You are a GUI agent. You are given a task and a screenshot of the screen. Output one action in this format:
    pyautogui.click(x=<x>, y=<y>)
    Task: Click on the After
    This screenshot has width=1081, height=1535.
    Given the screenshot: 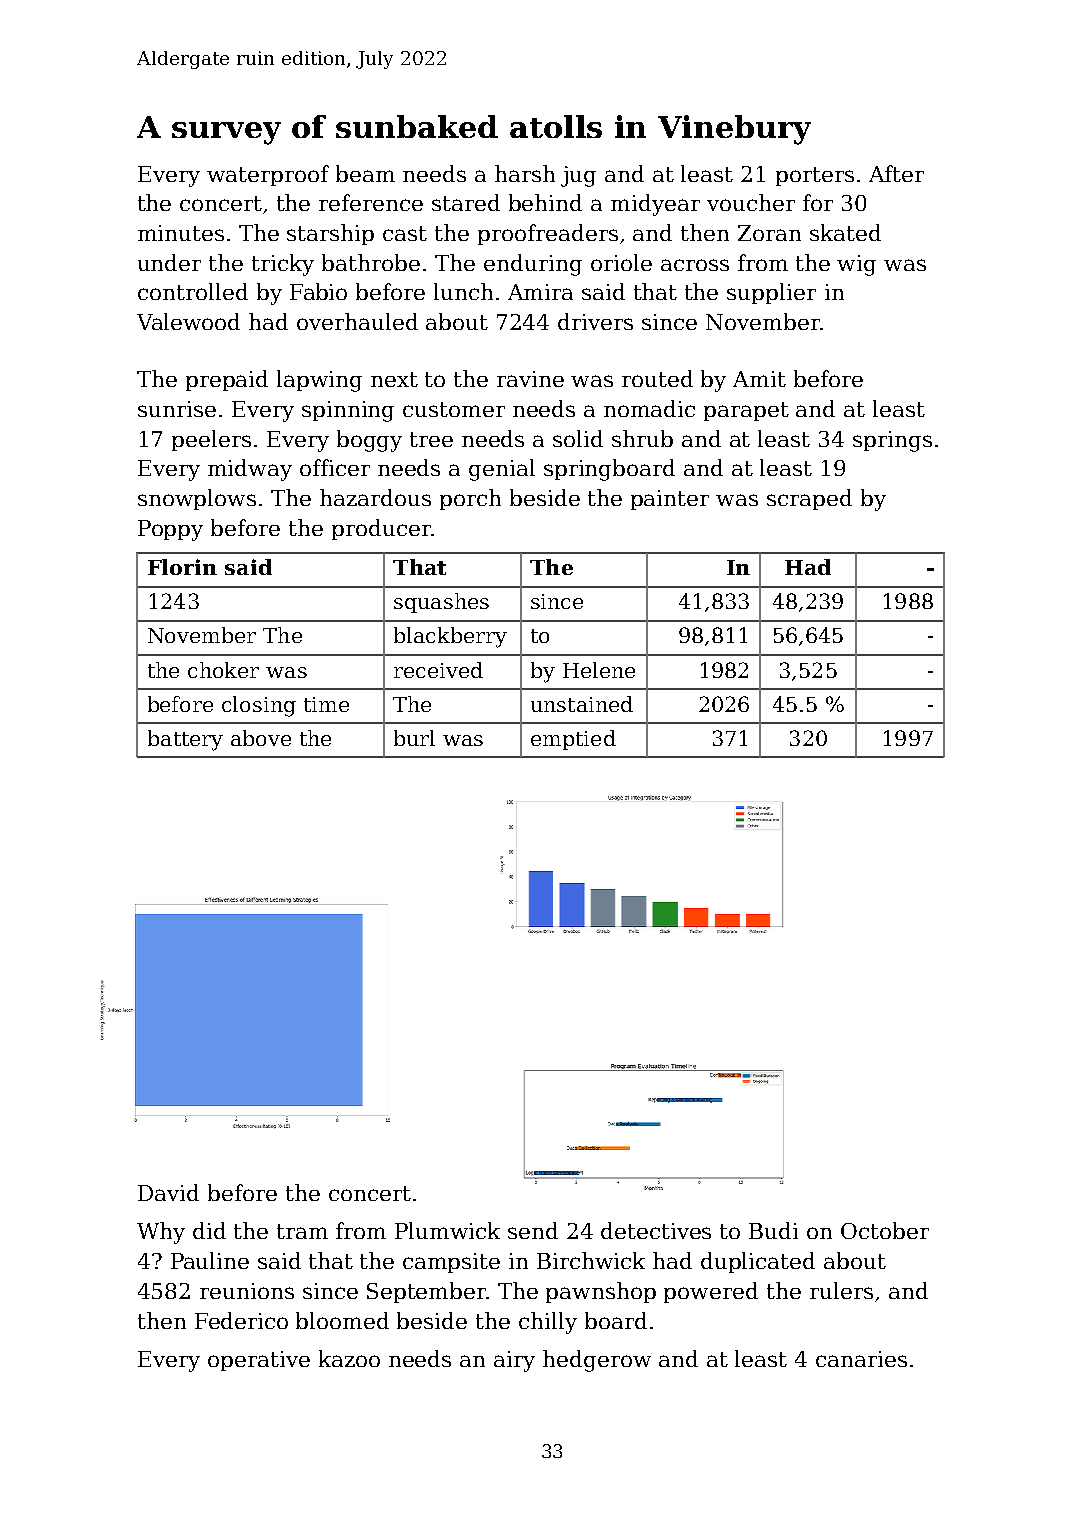 What is the action you would take?
    pyautogui.click(x=896, y=173)
